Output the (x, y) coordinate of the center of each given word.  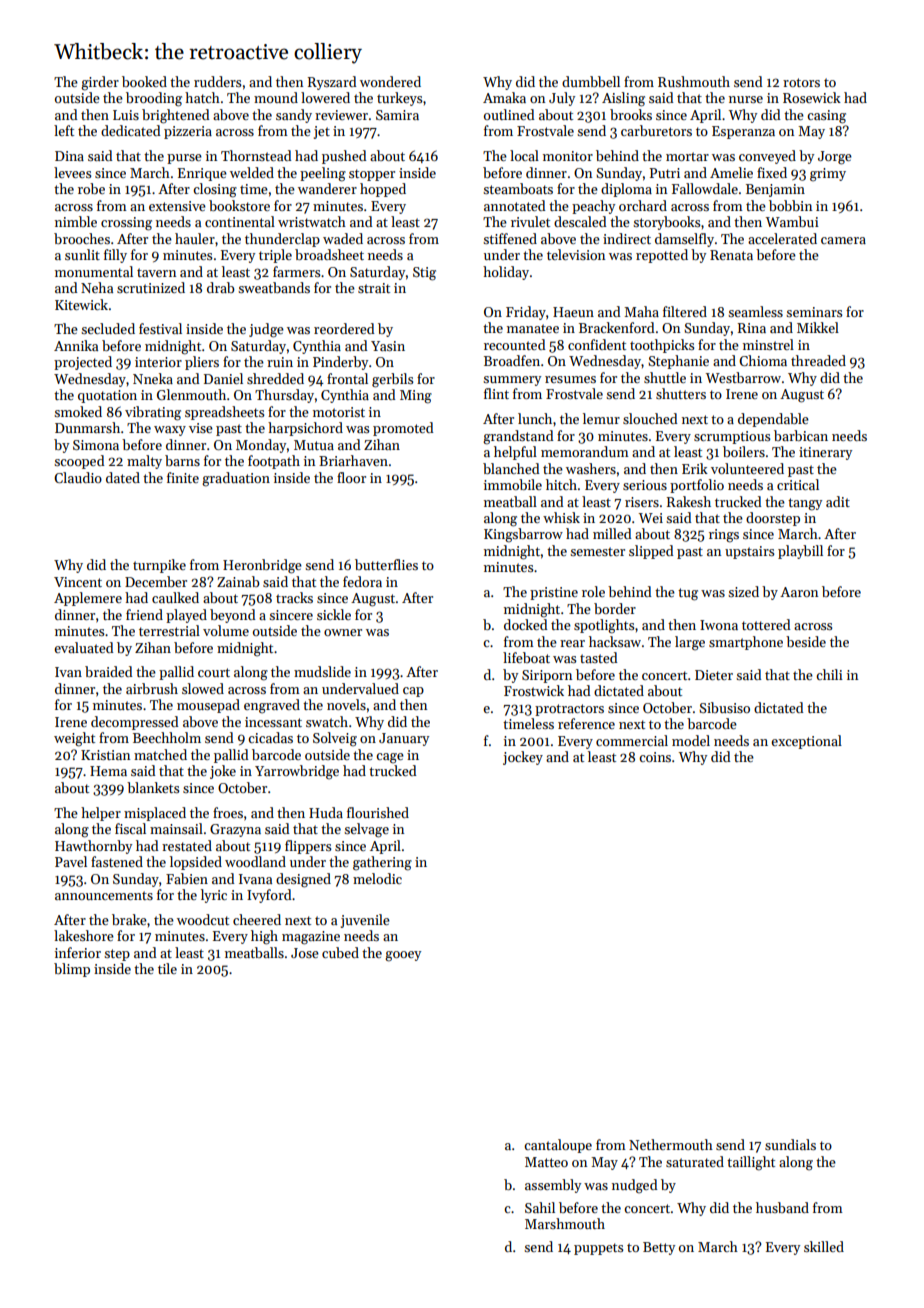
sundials (790, 1144)
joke (223, 772)
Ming (416, 397)
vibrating (153, 413)
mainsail (176, 828)
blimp (72, 970)
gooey (403, 956)
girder (100, 83)
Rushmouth (694, 81)
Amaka (504, 97)
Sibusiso (724, 707)
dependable (773, 420)
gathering (382, 863)
